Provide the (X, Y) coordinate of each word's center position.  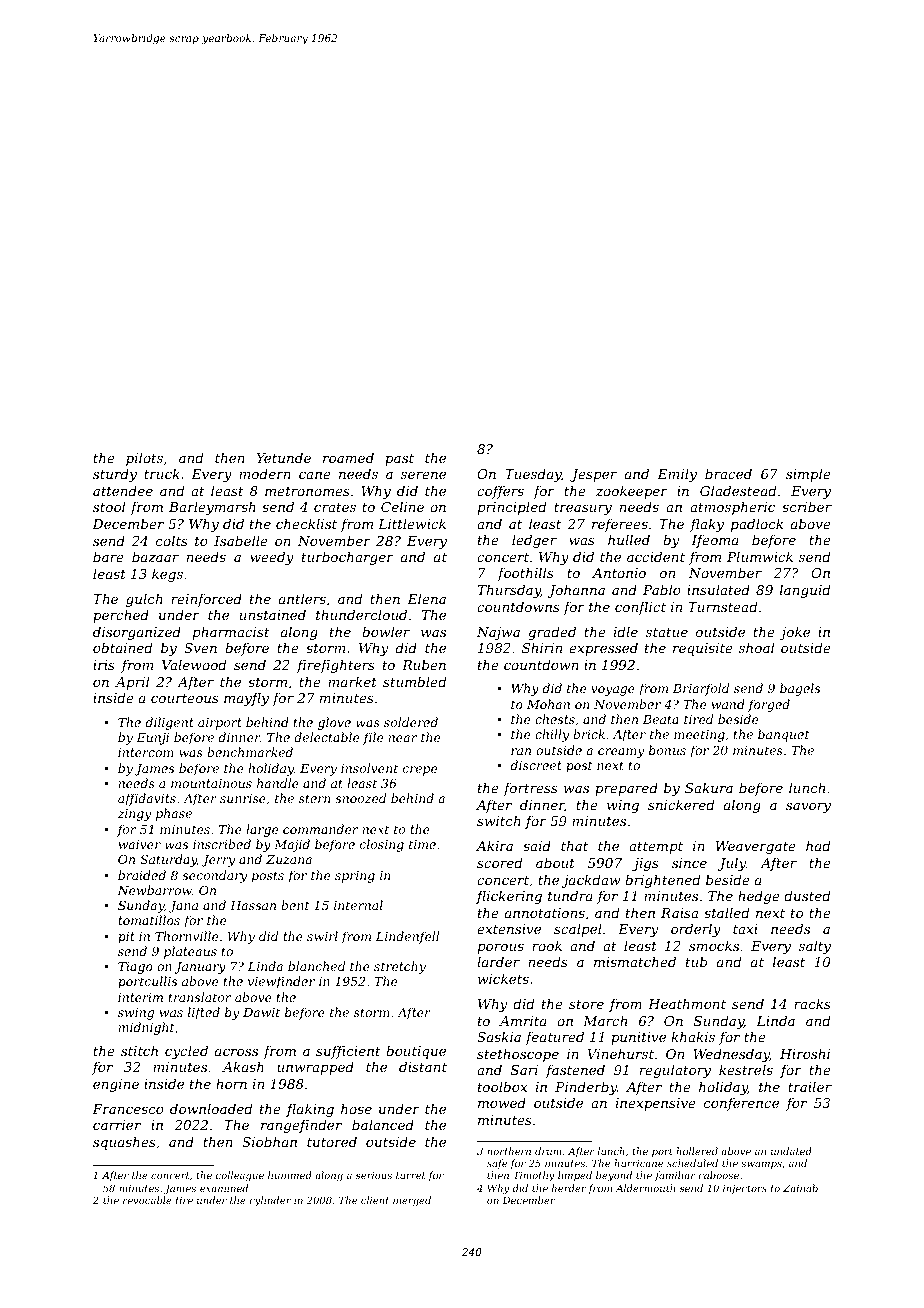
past (399, 460)
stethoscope (518, 1055)
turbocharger (348, 558)
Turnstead (722, 606)
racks (812, 1003)
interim (140, 997)
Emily (677, 475)
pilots (144, 459)
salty (815, 947)
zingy (134, 815)
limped (575, 1176)
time (422, 844)
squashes (124, 1143)
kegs (167, 575)
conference (741, 1104)
